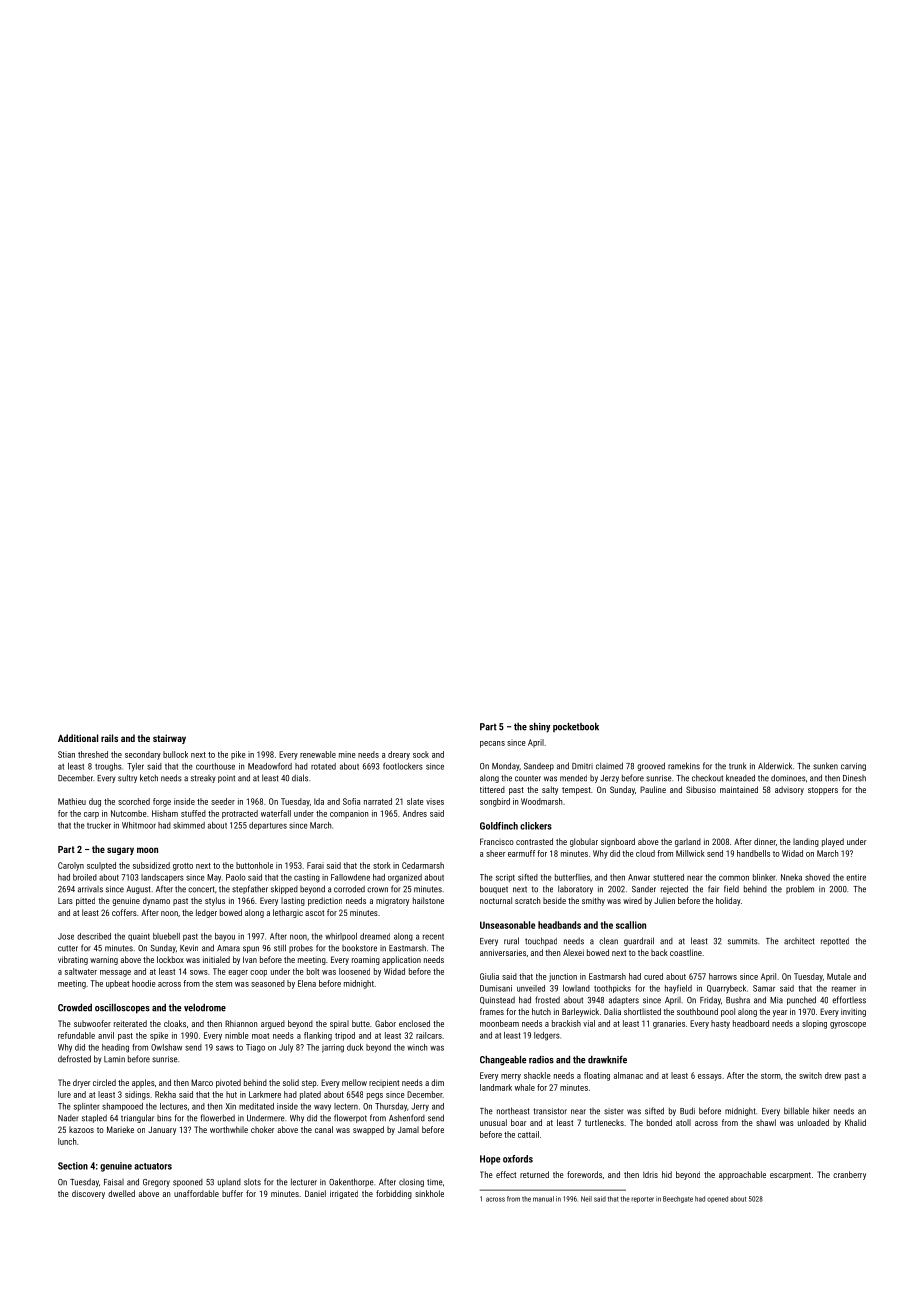 The width and height of the screenshot is (924, 1308). Describe the element at coordinates (153, 1166) in the screenshot. I see `actuators` at that location.
